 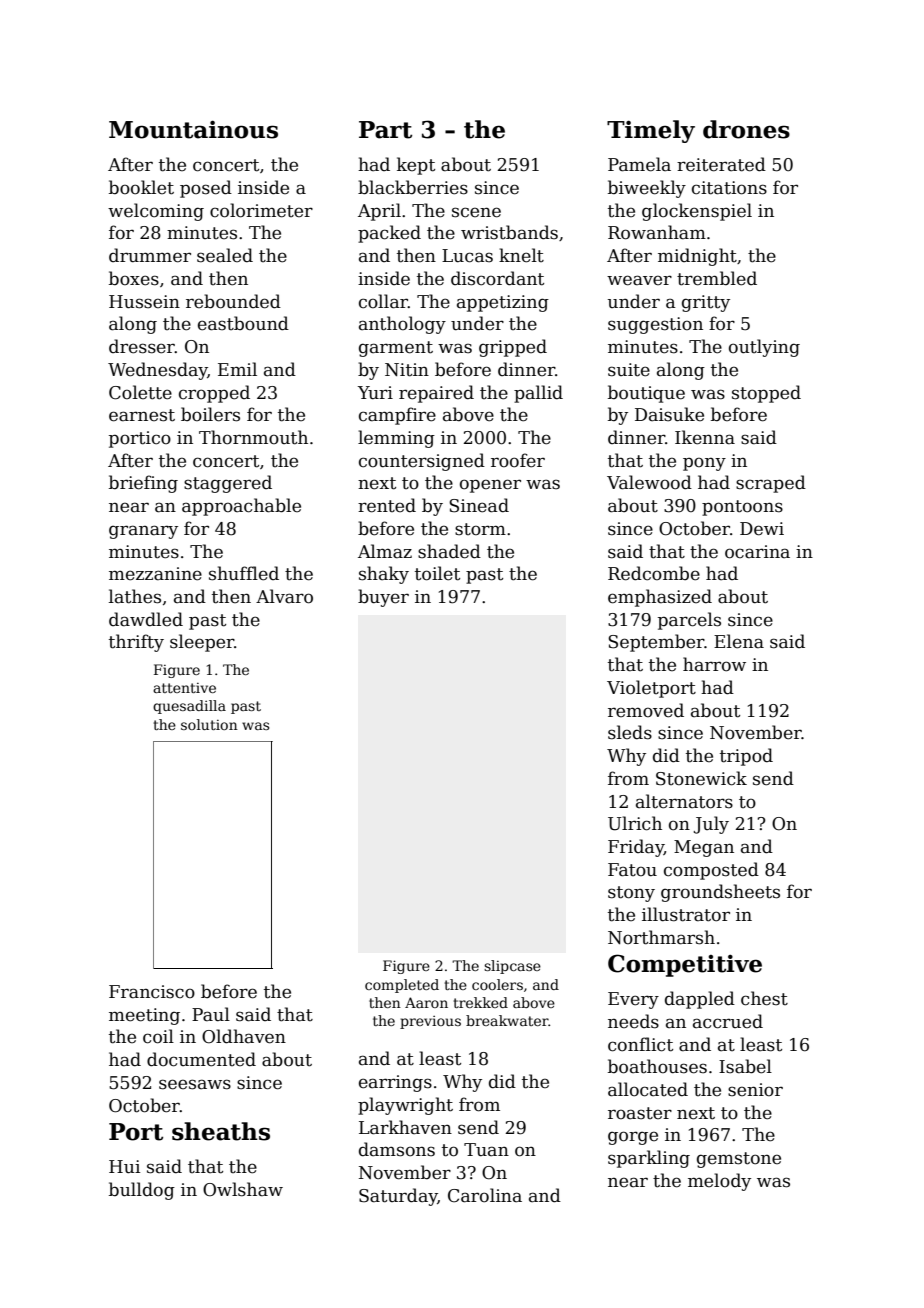 What do you see at coordinates (225, 255) in the screenshot?
I see `sealed` at bounding box center [225, 255].
